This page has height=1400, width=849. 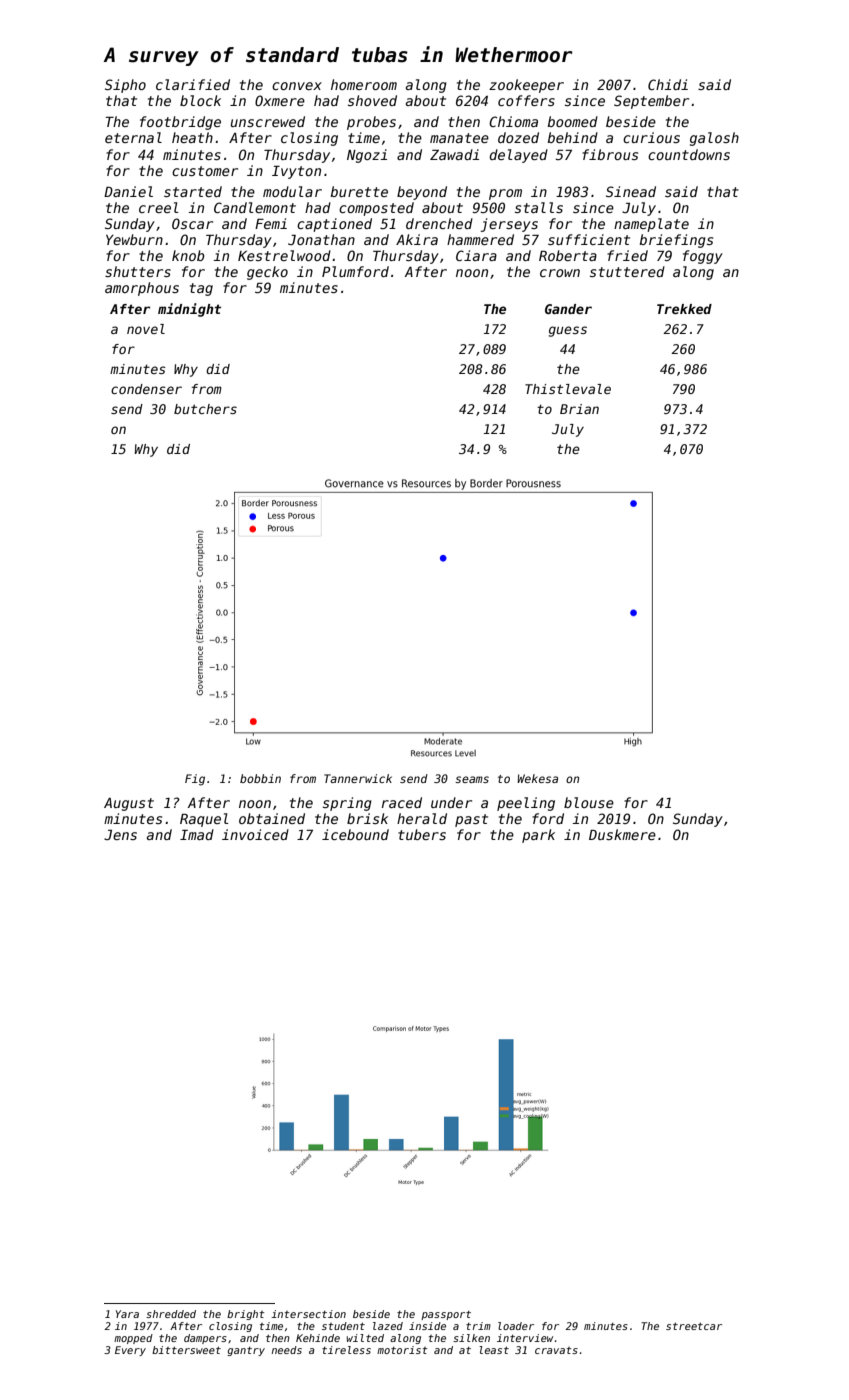 I want to click on customer, so click(x=205, y=171).
